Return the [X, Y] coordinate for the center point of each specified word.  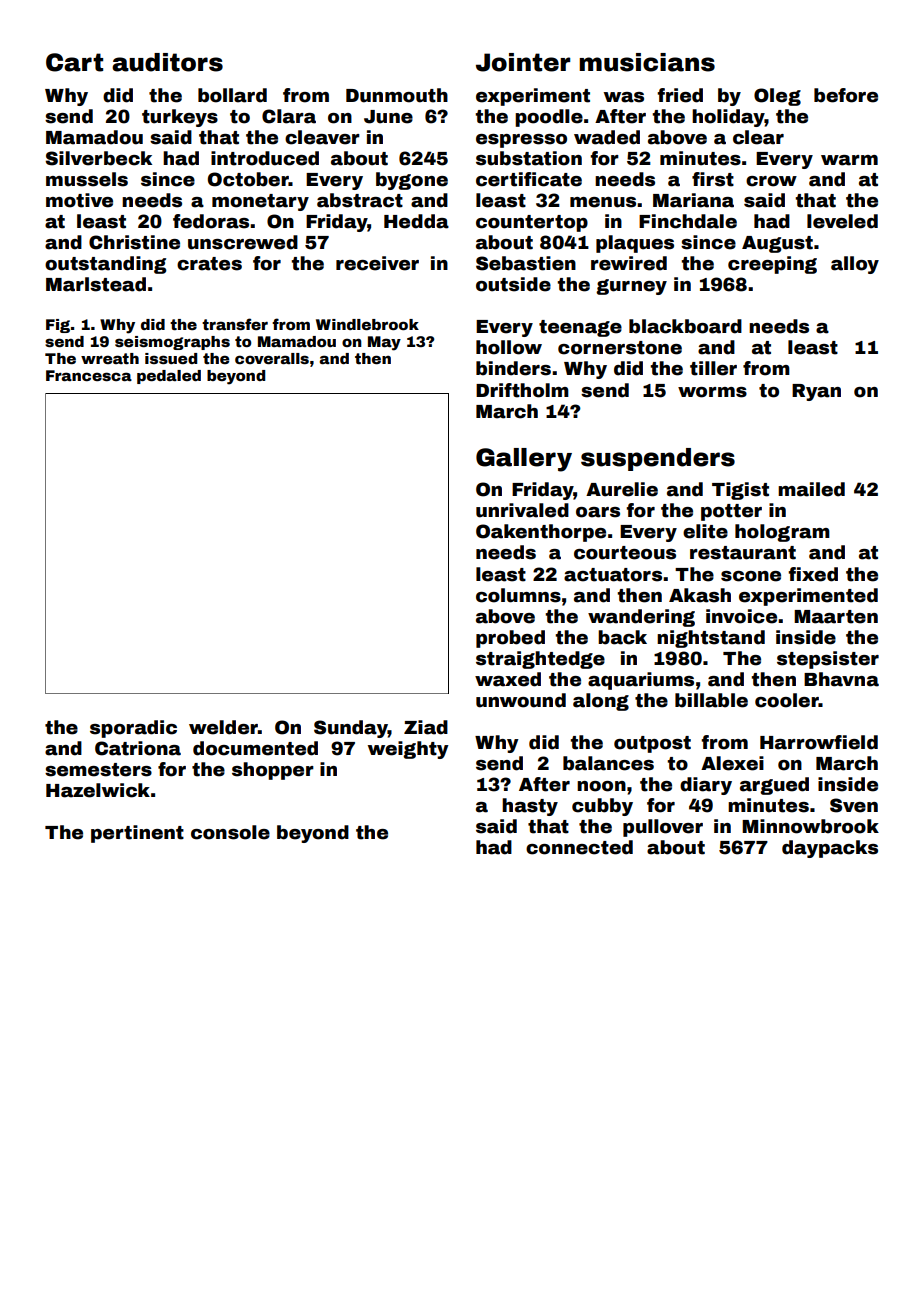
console [230, 832]
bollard [232, 95]
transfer [235, 324]
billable [711, 700]
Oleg [777, 97]
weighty [408, 750]
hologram [782, 533]
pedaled [169, 377]
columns [518, 595]
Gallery [524, 460]
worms [712, 392]
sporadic [133, 729]
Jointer [523, 62]
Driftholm [522, 390]
